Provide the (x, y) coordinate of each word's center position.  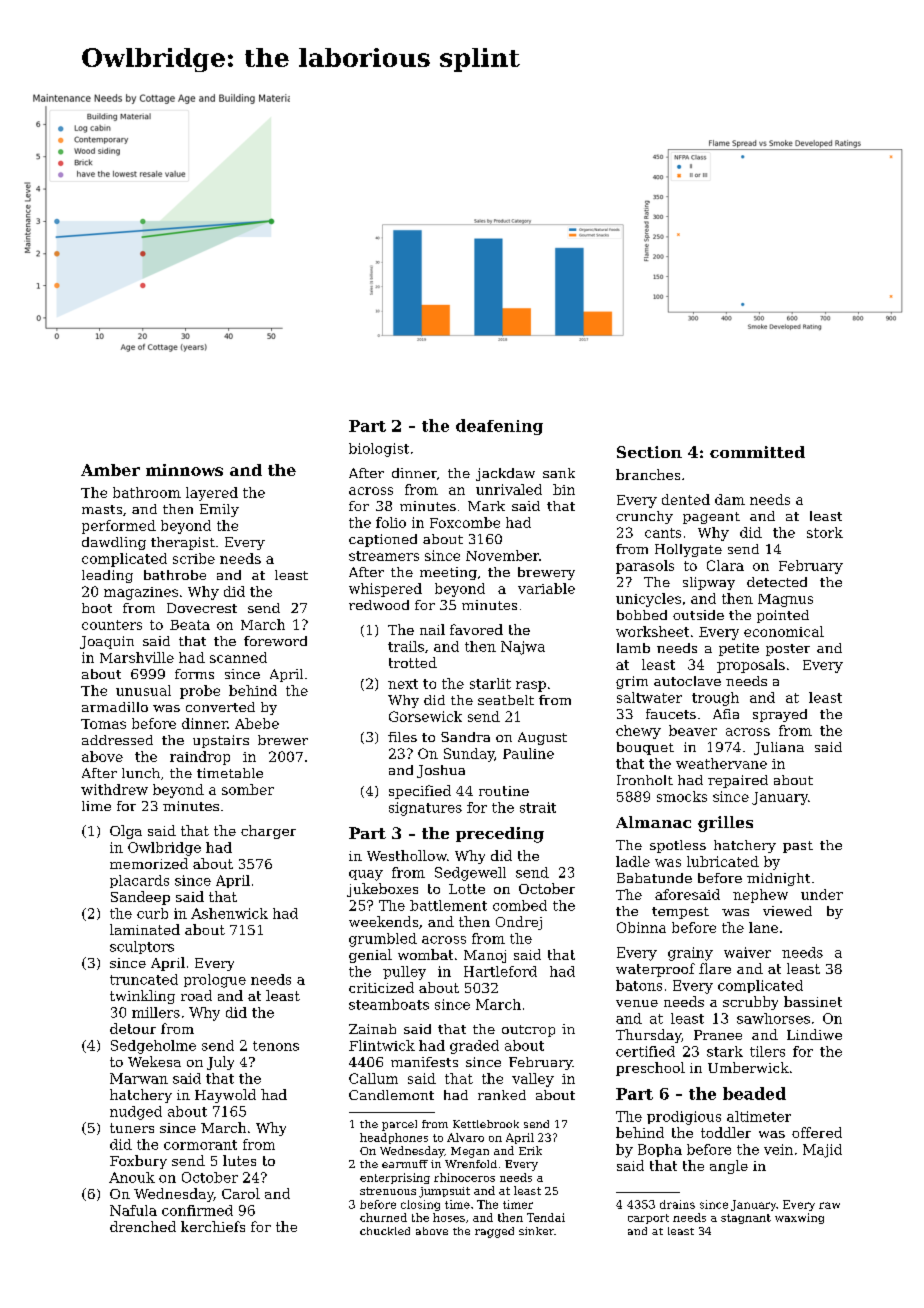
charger (268, 832)
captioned (383, 540)
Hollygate (688, 550)
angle (729, 1167)
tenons (276, 1046)
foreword (275, 641)
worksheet (652, 631)
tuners (132, 1128)
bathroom (147, 492)
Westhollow (407, 855)
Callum (373, 1078)
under (822, 894)
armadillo (115, 707)
